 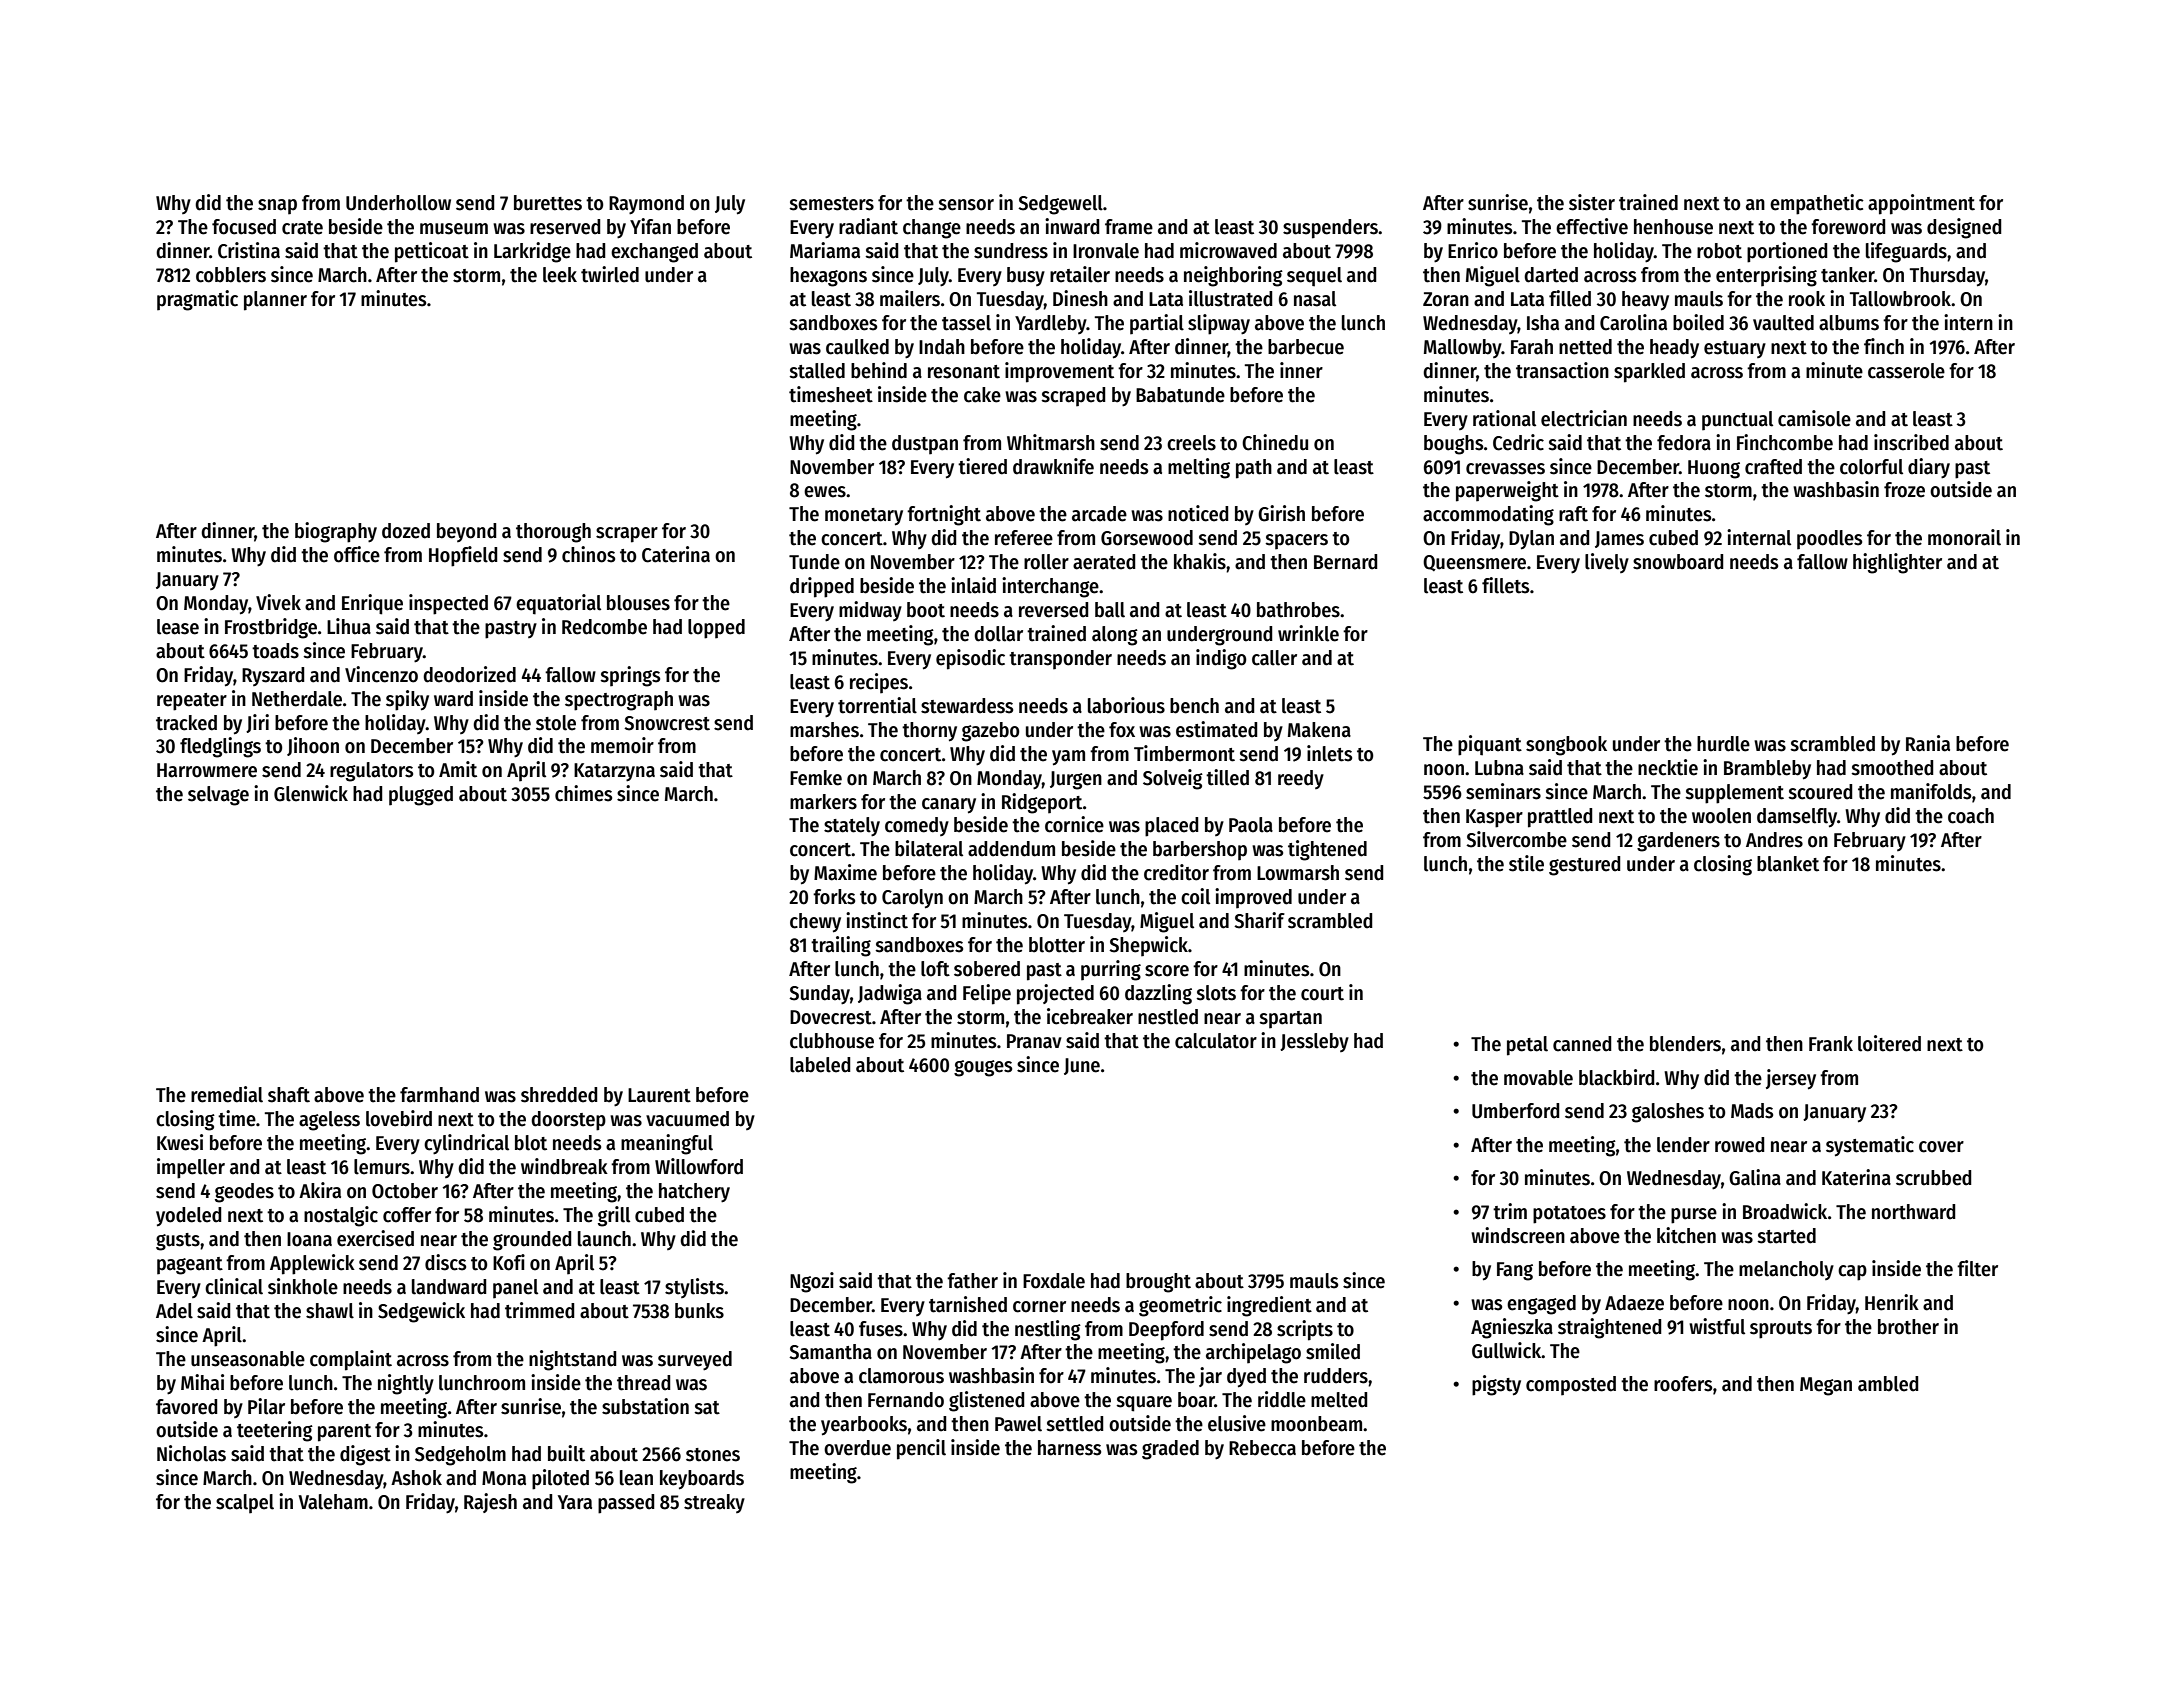 I want to click on markers, so click(x=823, y=802).
